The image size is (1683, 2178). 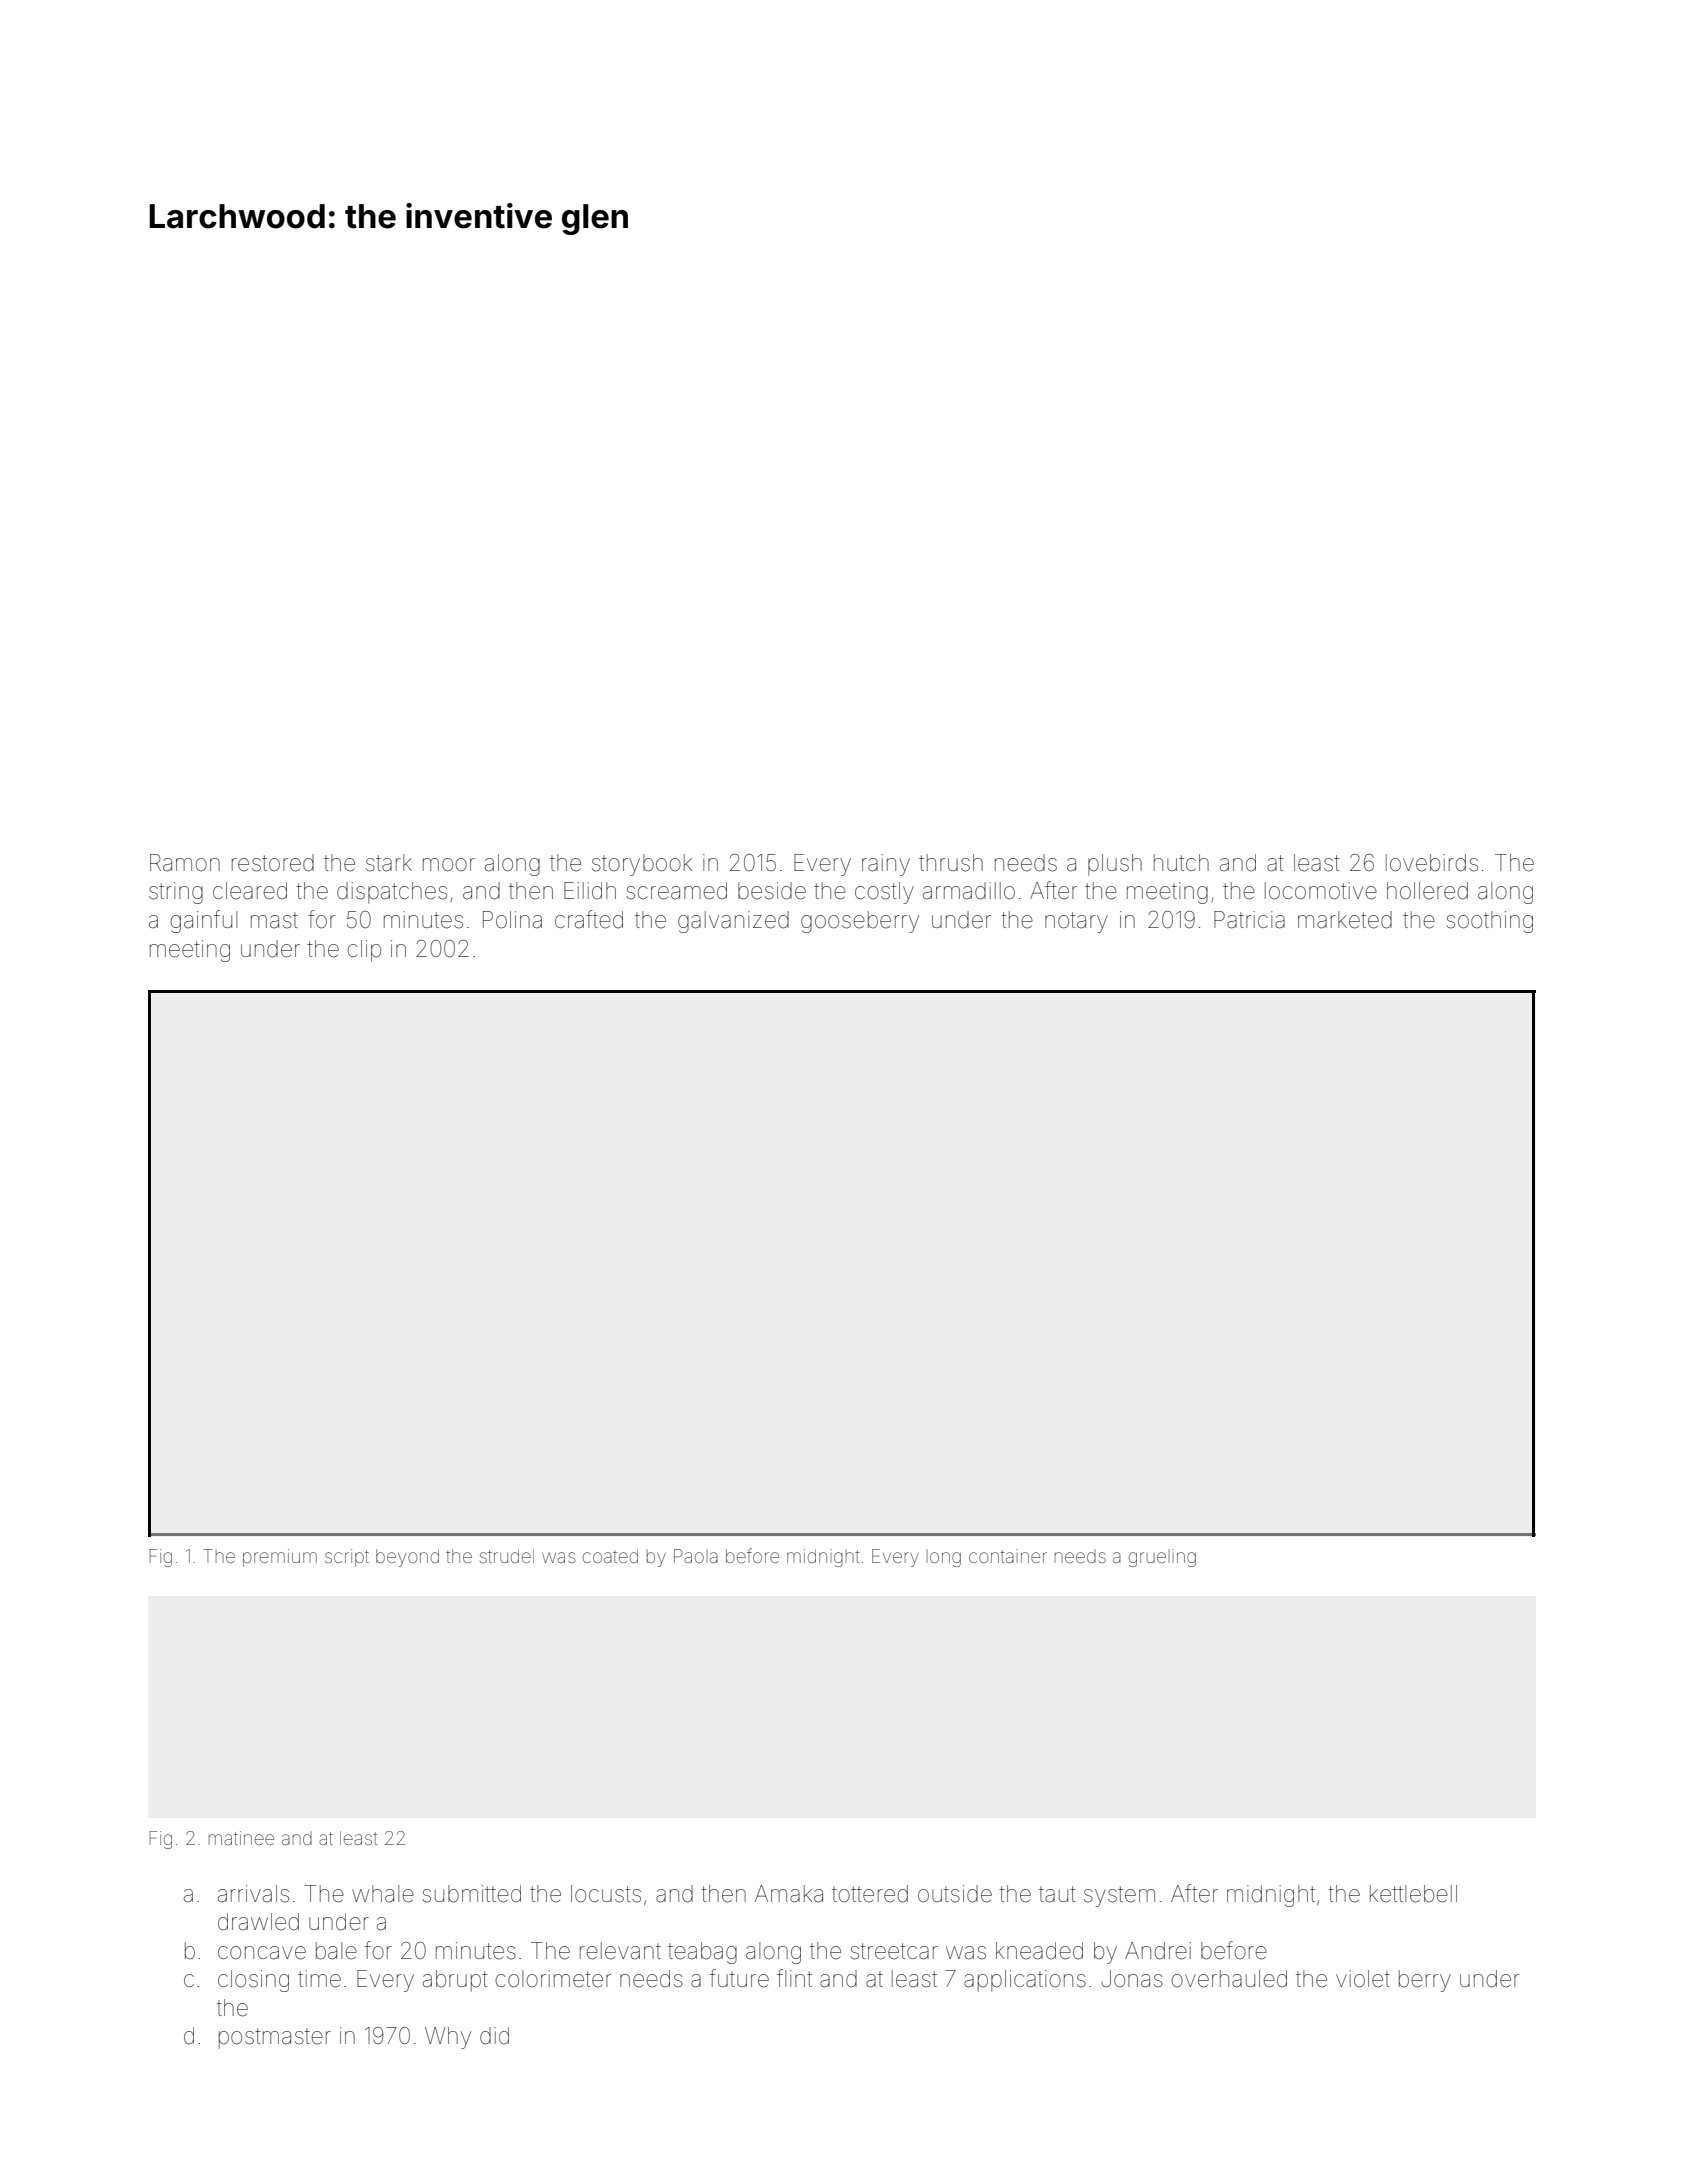 I want to click on kettlebell, so click(x=1413, y=1894).
